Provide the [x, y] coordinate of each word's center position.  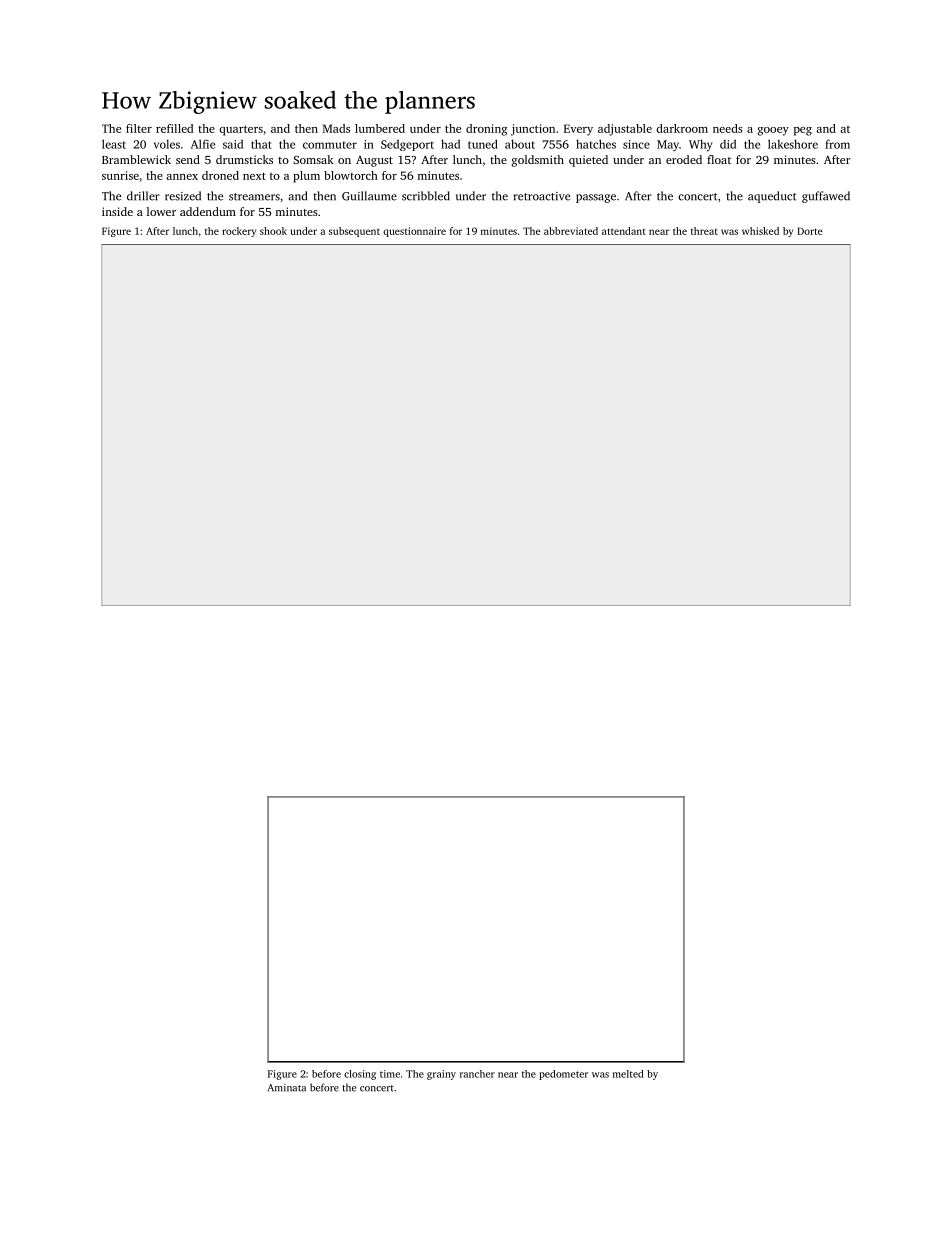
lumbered [380, 128]
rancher [477, 1074]
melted [628, 1074]
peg [803, 131]
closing [360, 1075]
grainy [441, 1075]
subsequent [354, 232]
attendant [624, 231]
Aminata [287, 1088]
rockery [239, 232]
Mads [336, 128]
